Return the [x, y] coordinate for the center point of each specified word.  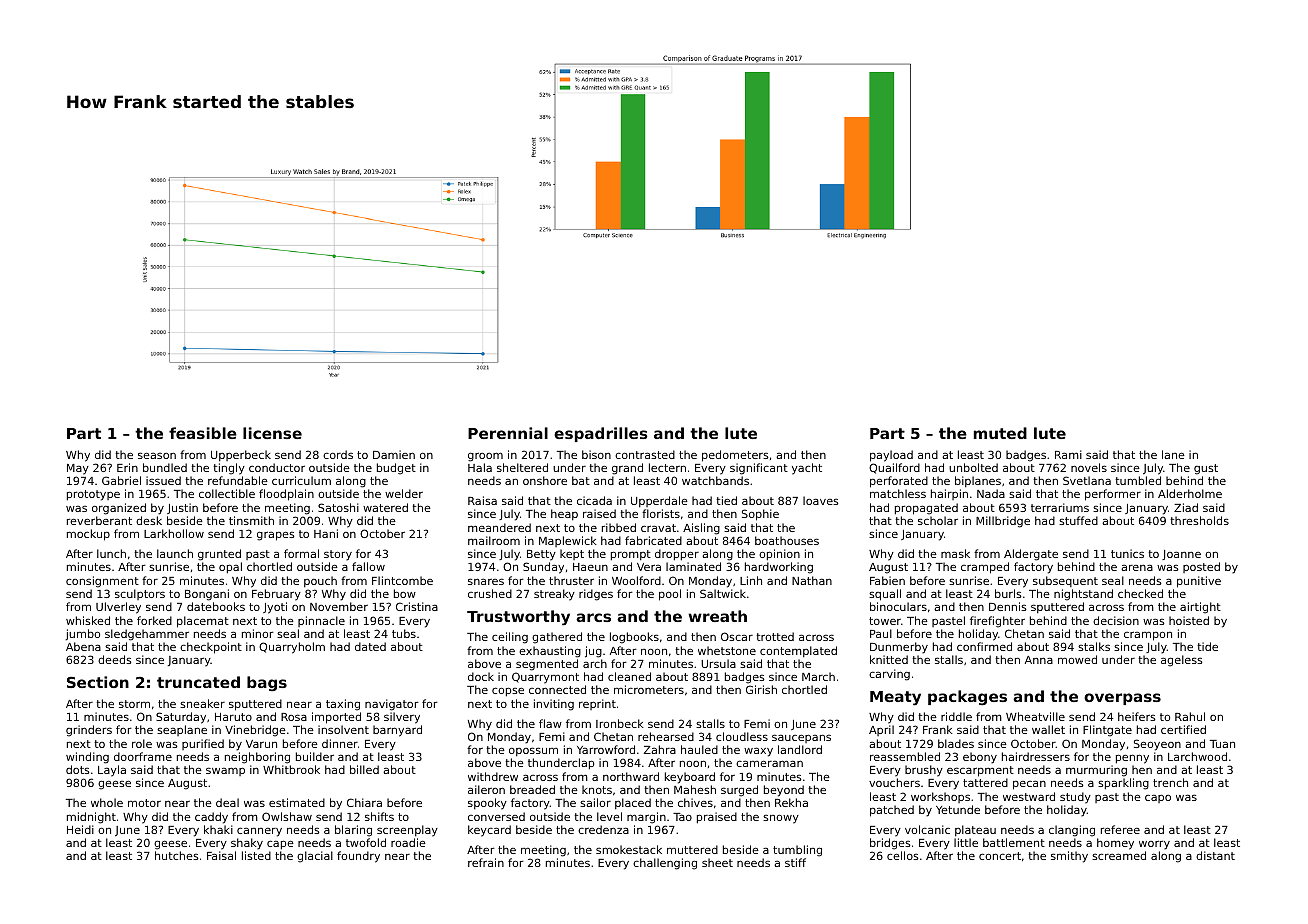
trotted [775, 636]
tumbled [1138, 480]
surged [739, 791]
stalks [1094, 646]
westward [1029, 796]
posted [1201, 567]
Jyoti [275, 608]
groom [485, 457]
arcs [593, 617]
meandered [499, 527]
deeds [115, 659]
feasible [203, 433]
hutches [177, 855]
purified [203, 744]
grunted [219, 555]
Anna [1039, 660]
